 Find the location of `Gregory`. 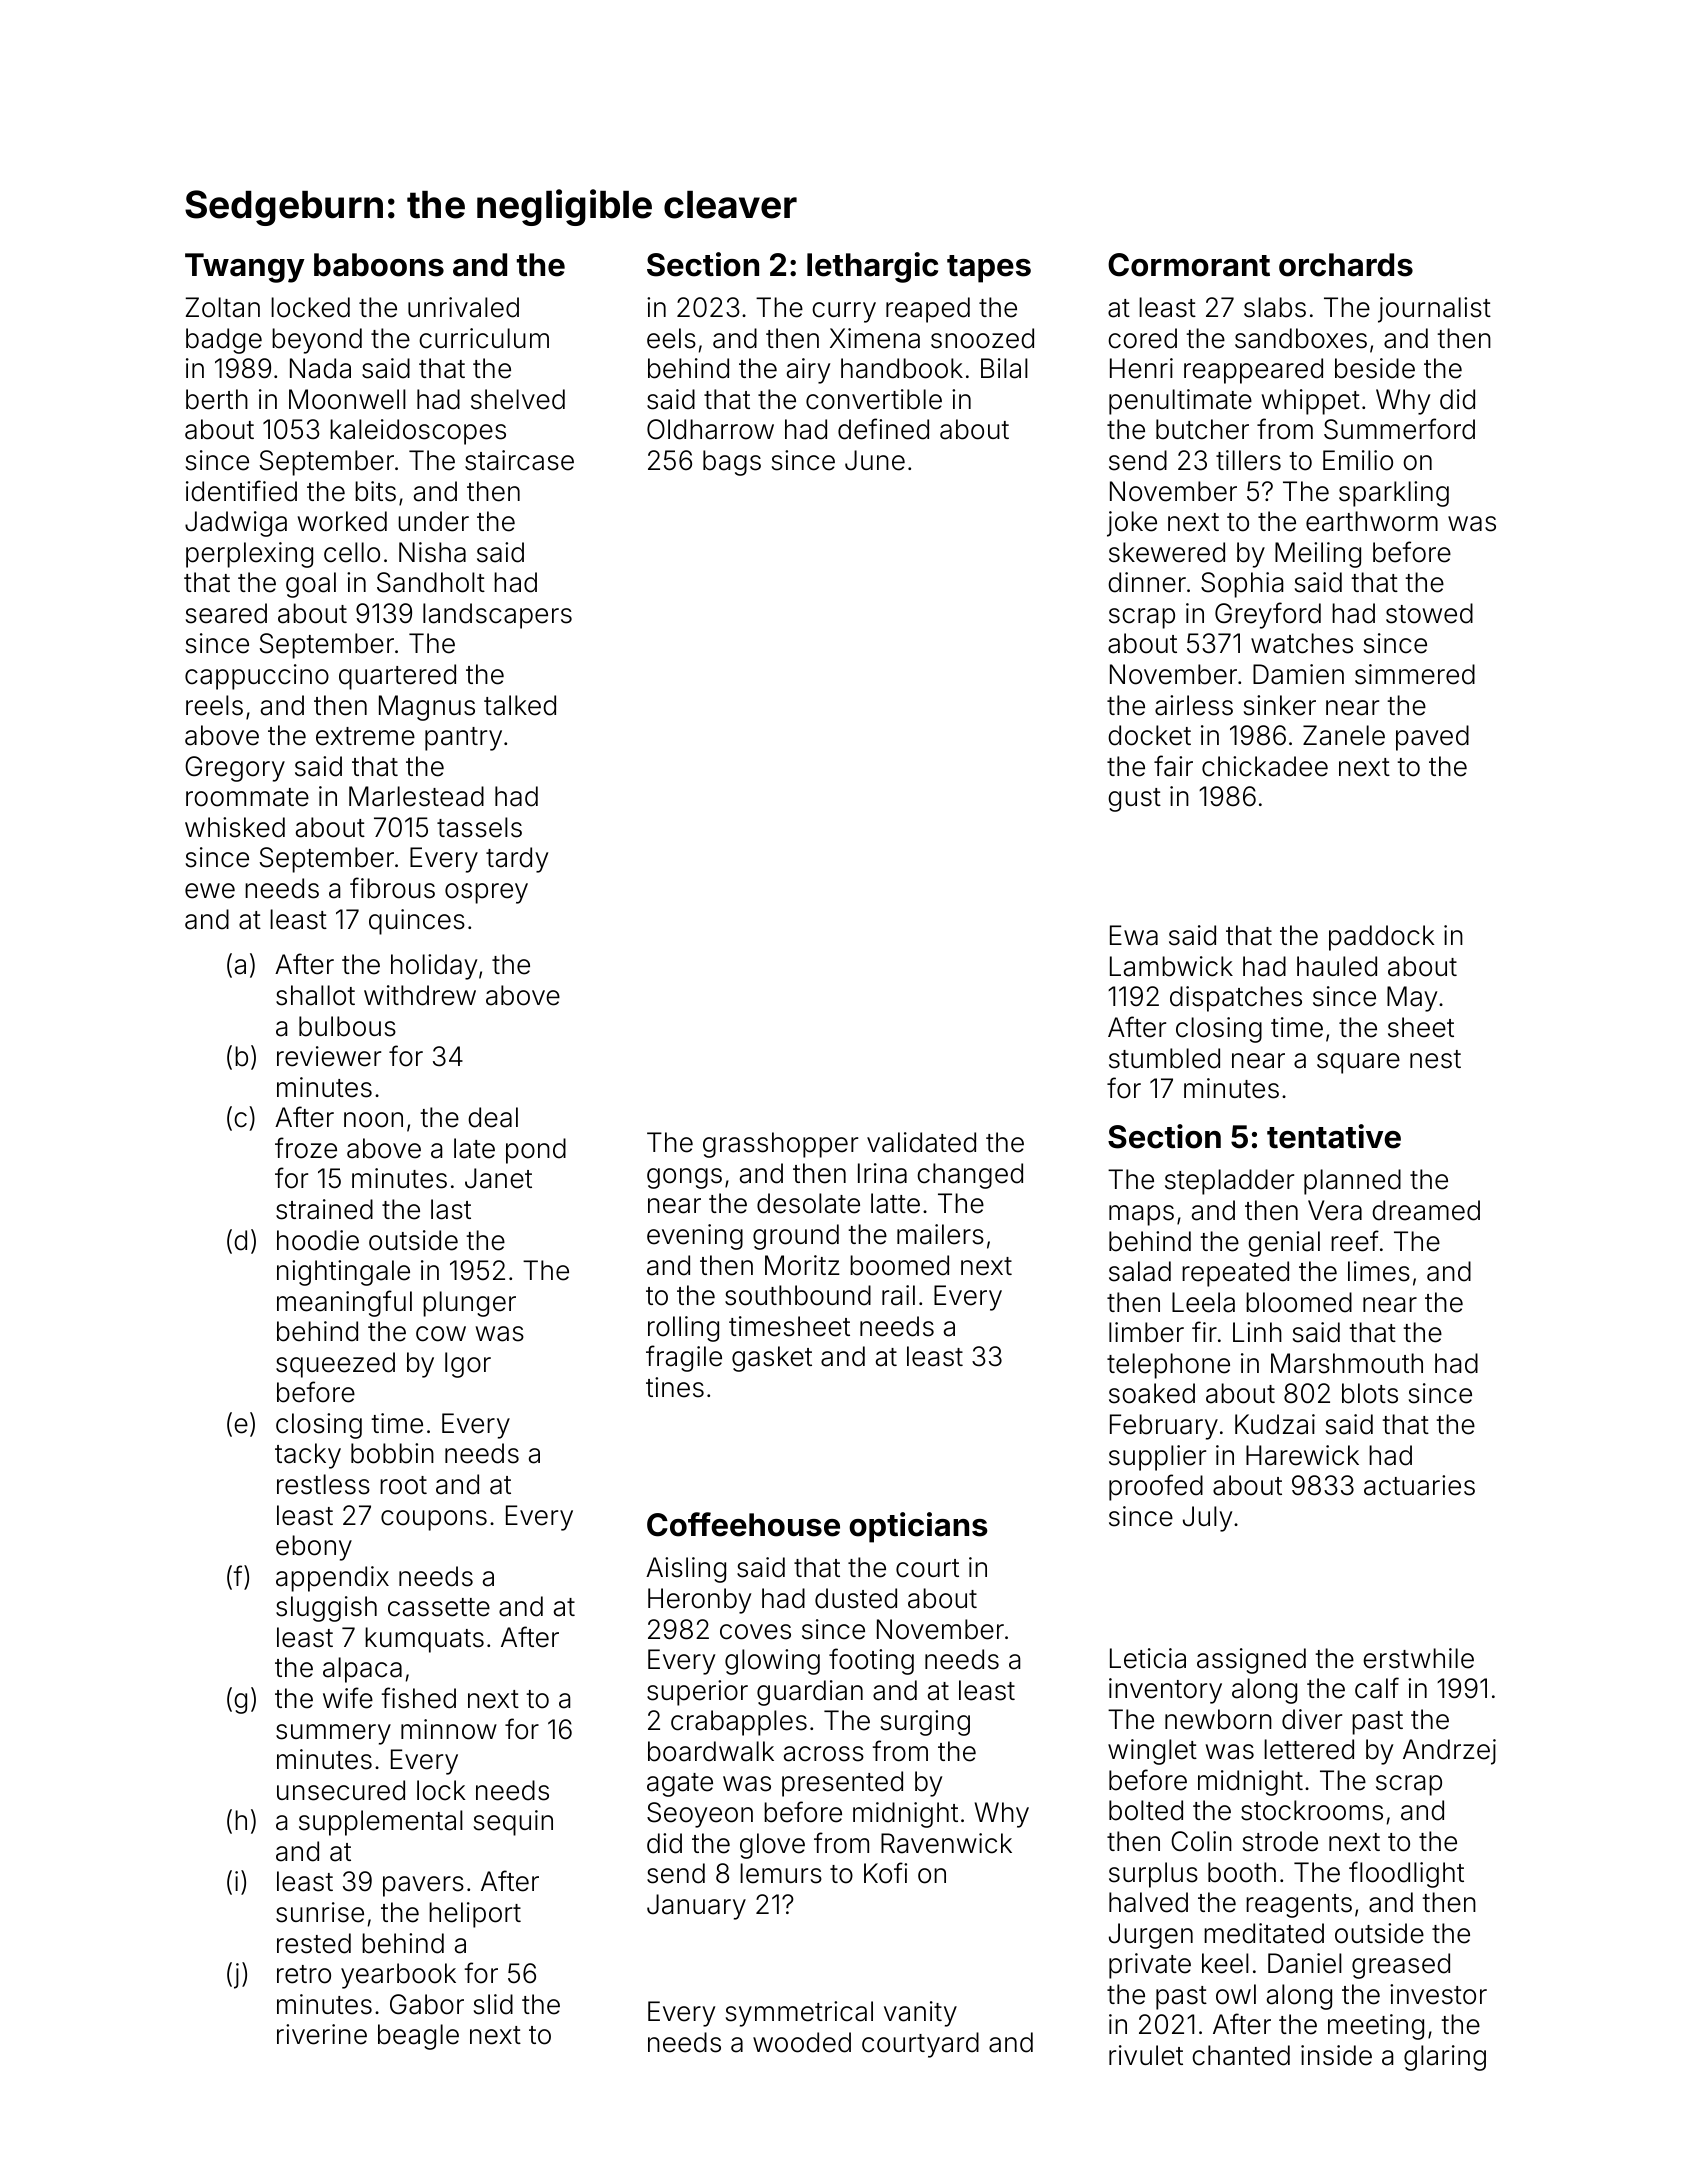

Gregory is located at coordinates (235, 769).
